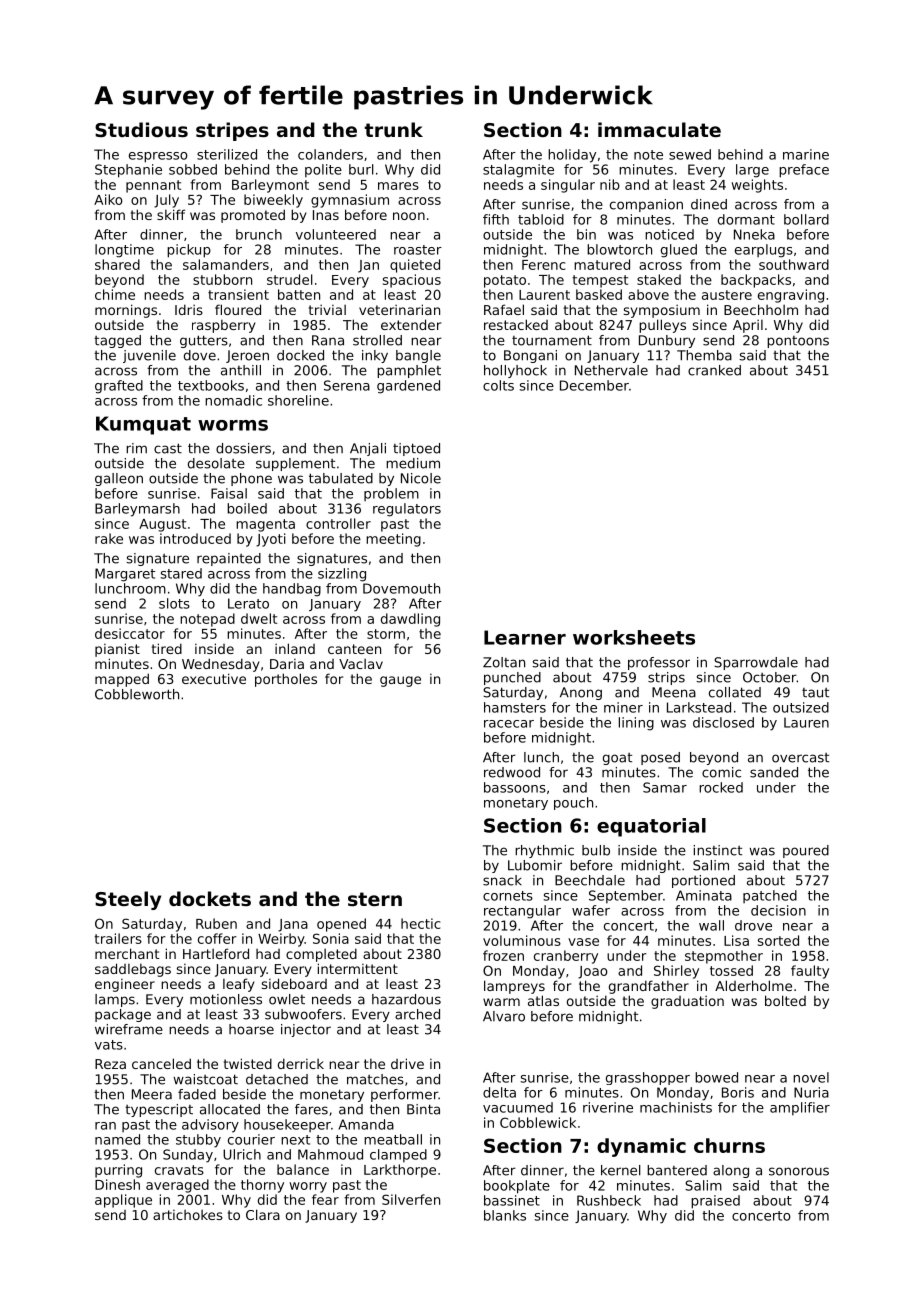  I want to click on companion, so click(646, 205).
